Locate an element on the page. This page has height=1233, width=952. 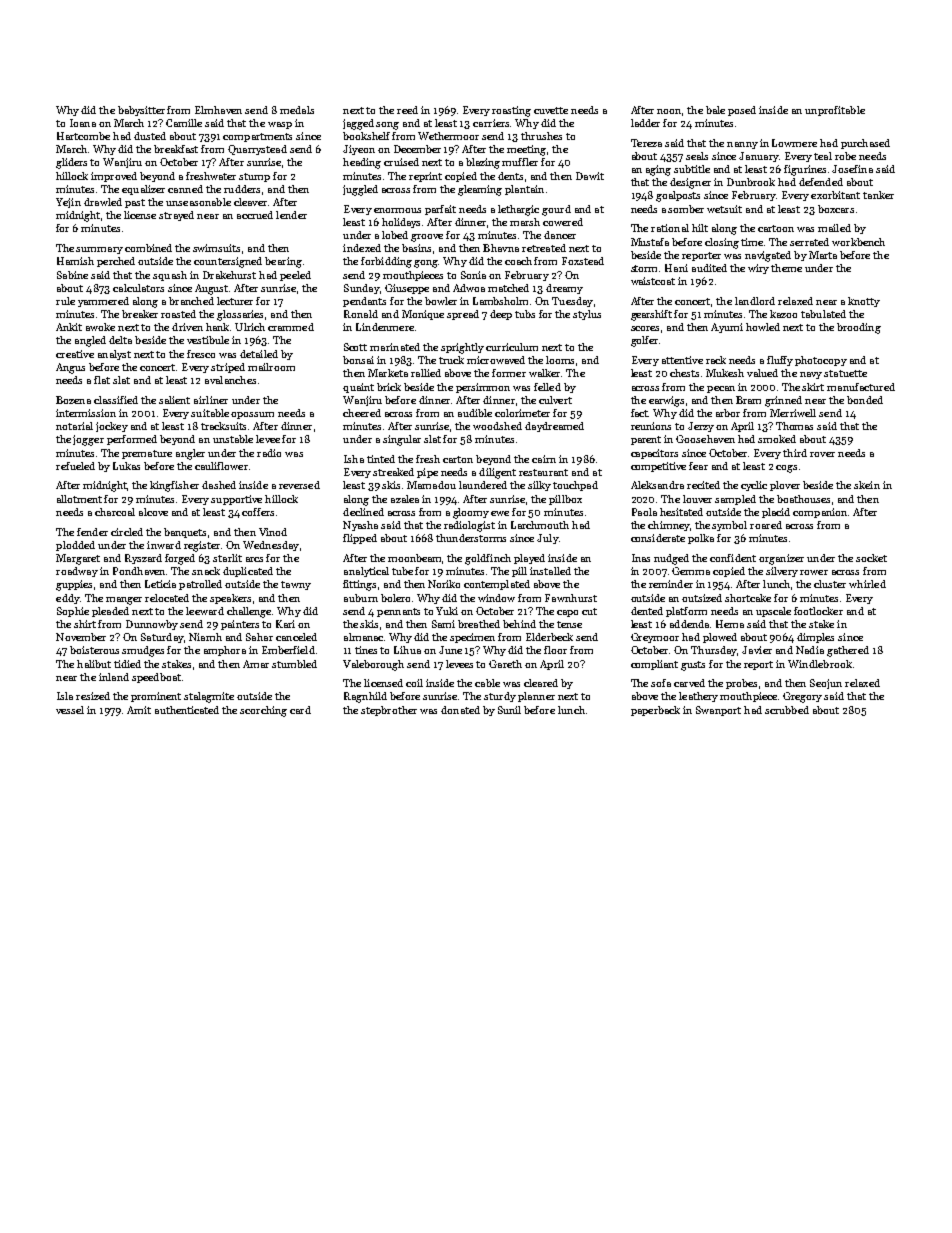
Amit is located at coordinates (139, 710).
